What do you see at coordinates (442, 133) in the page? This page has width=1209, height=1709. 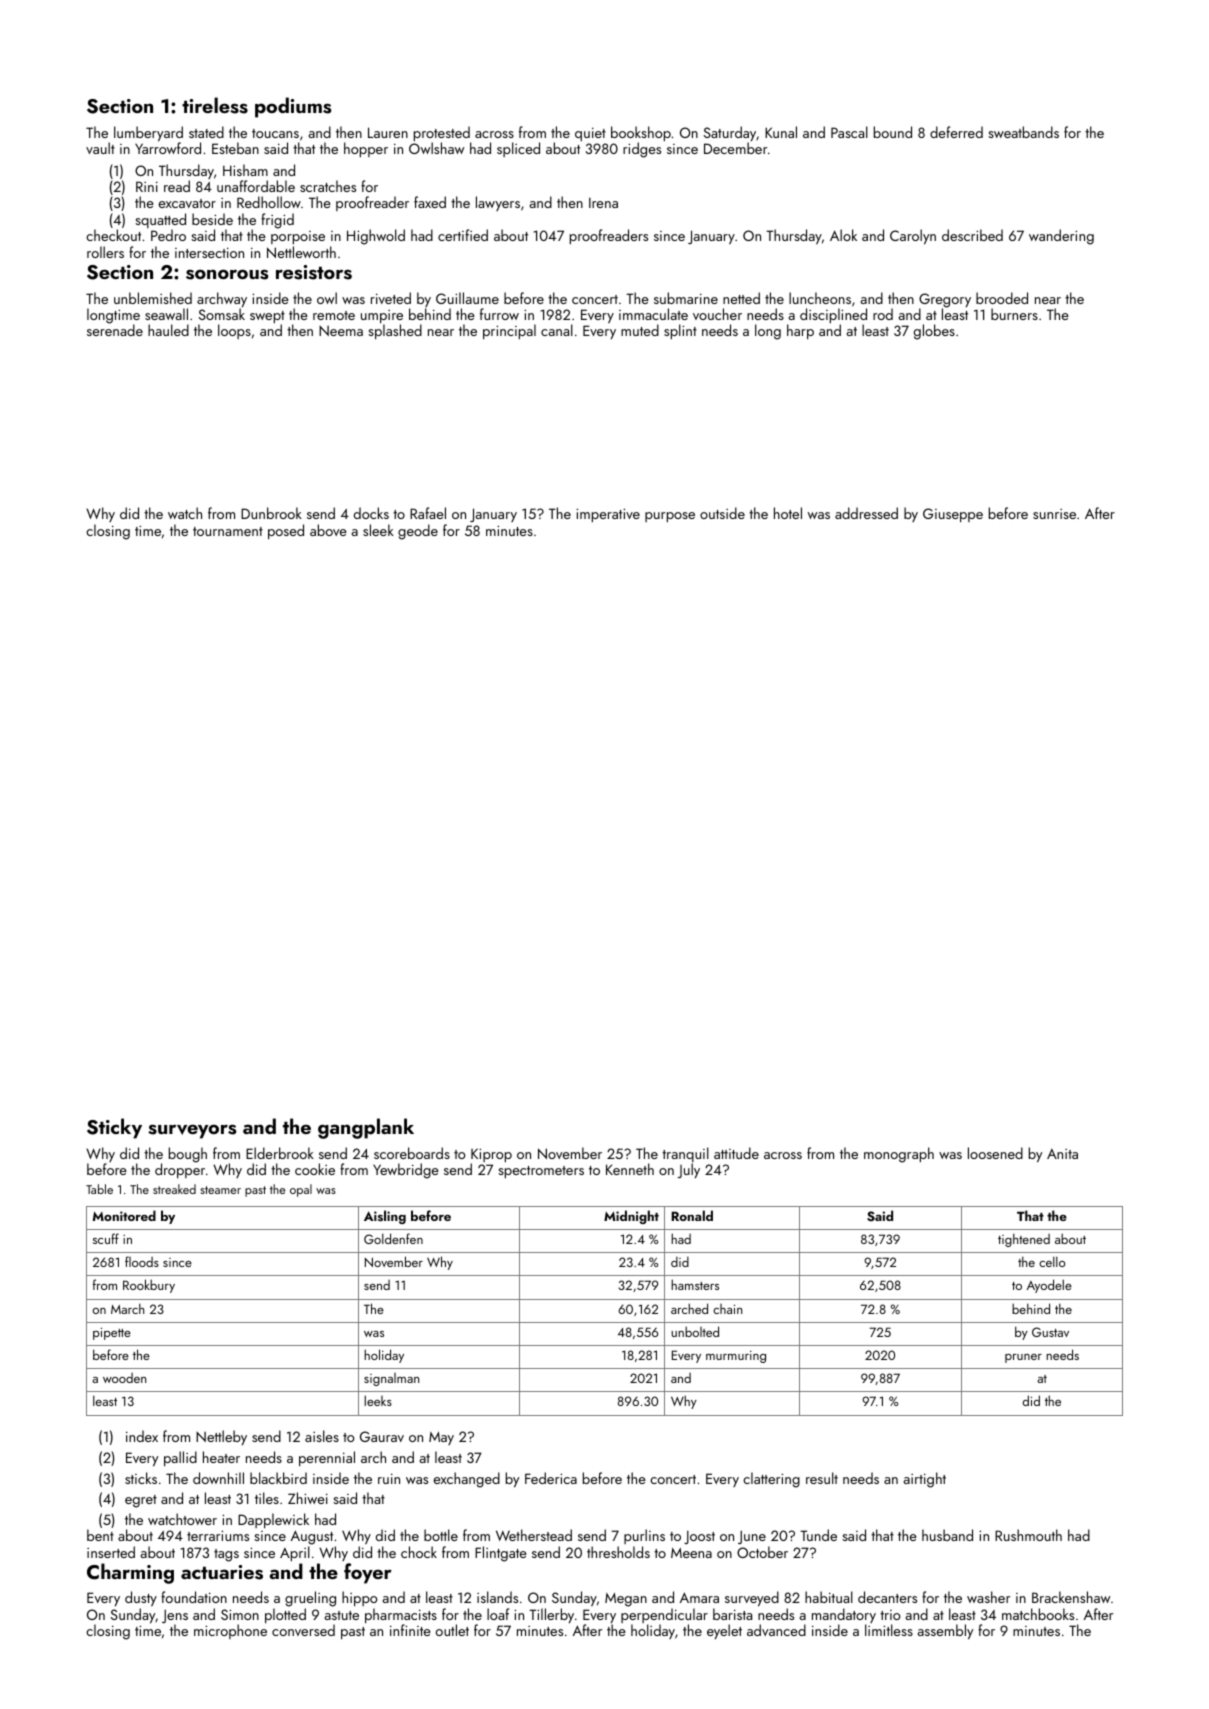 I see `protested` at bounding box center [442, 133].
